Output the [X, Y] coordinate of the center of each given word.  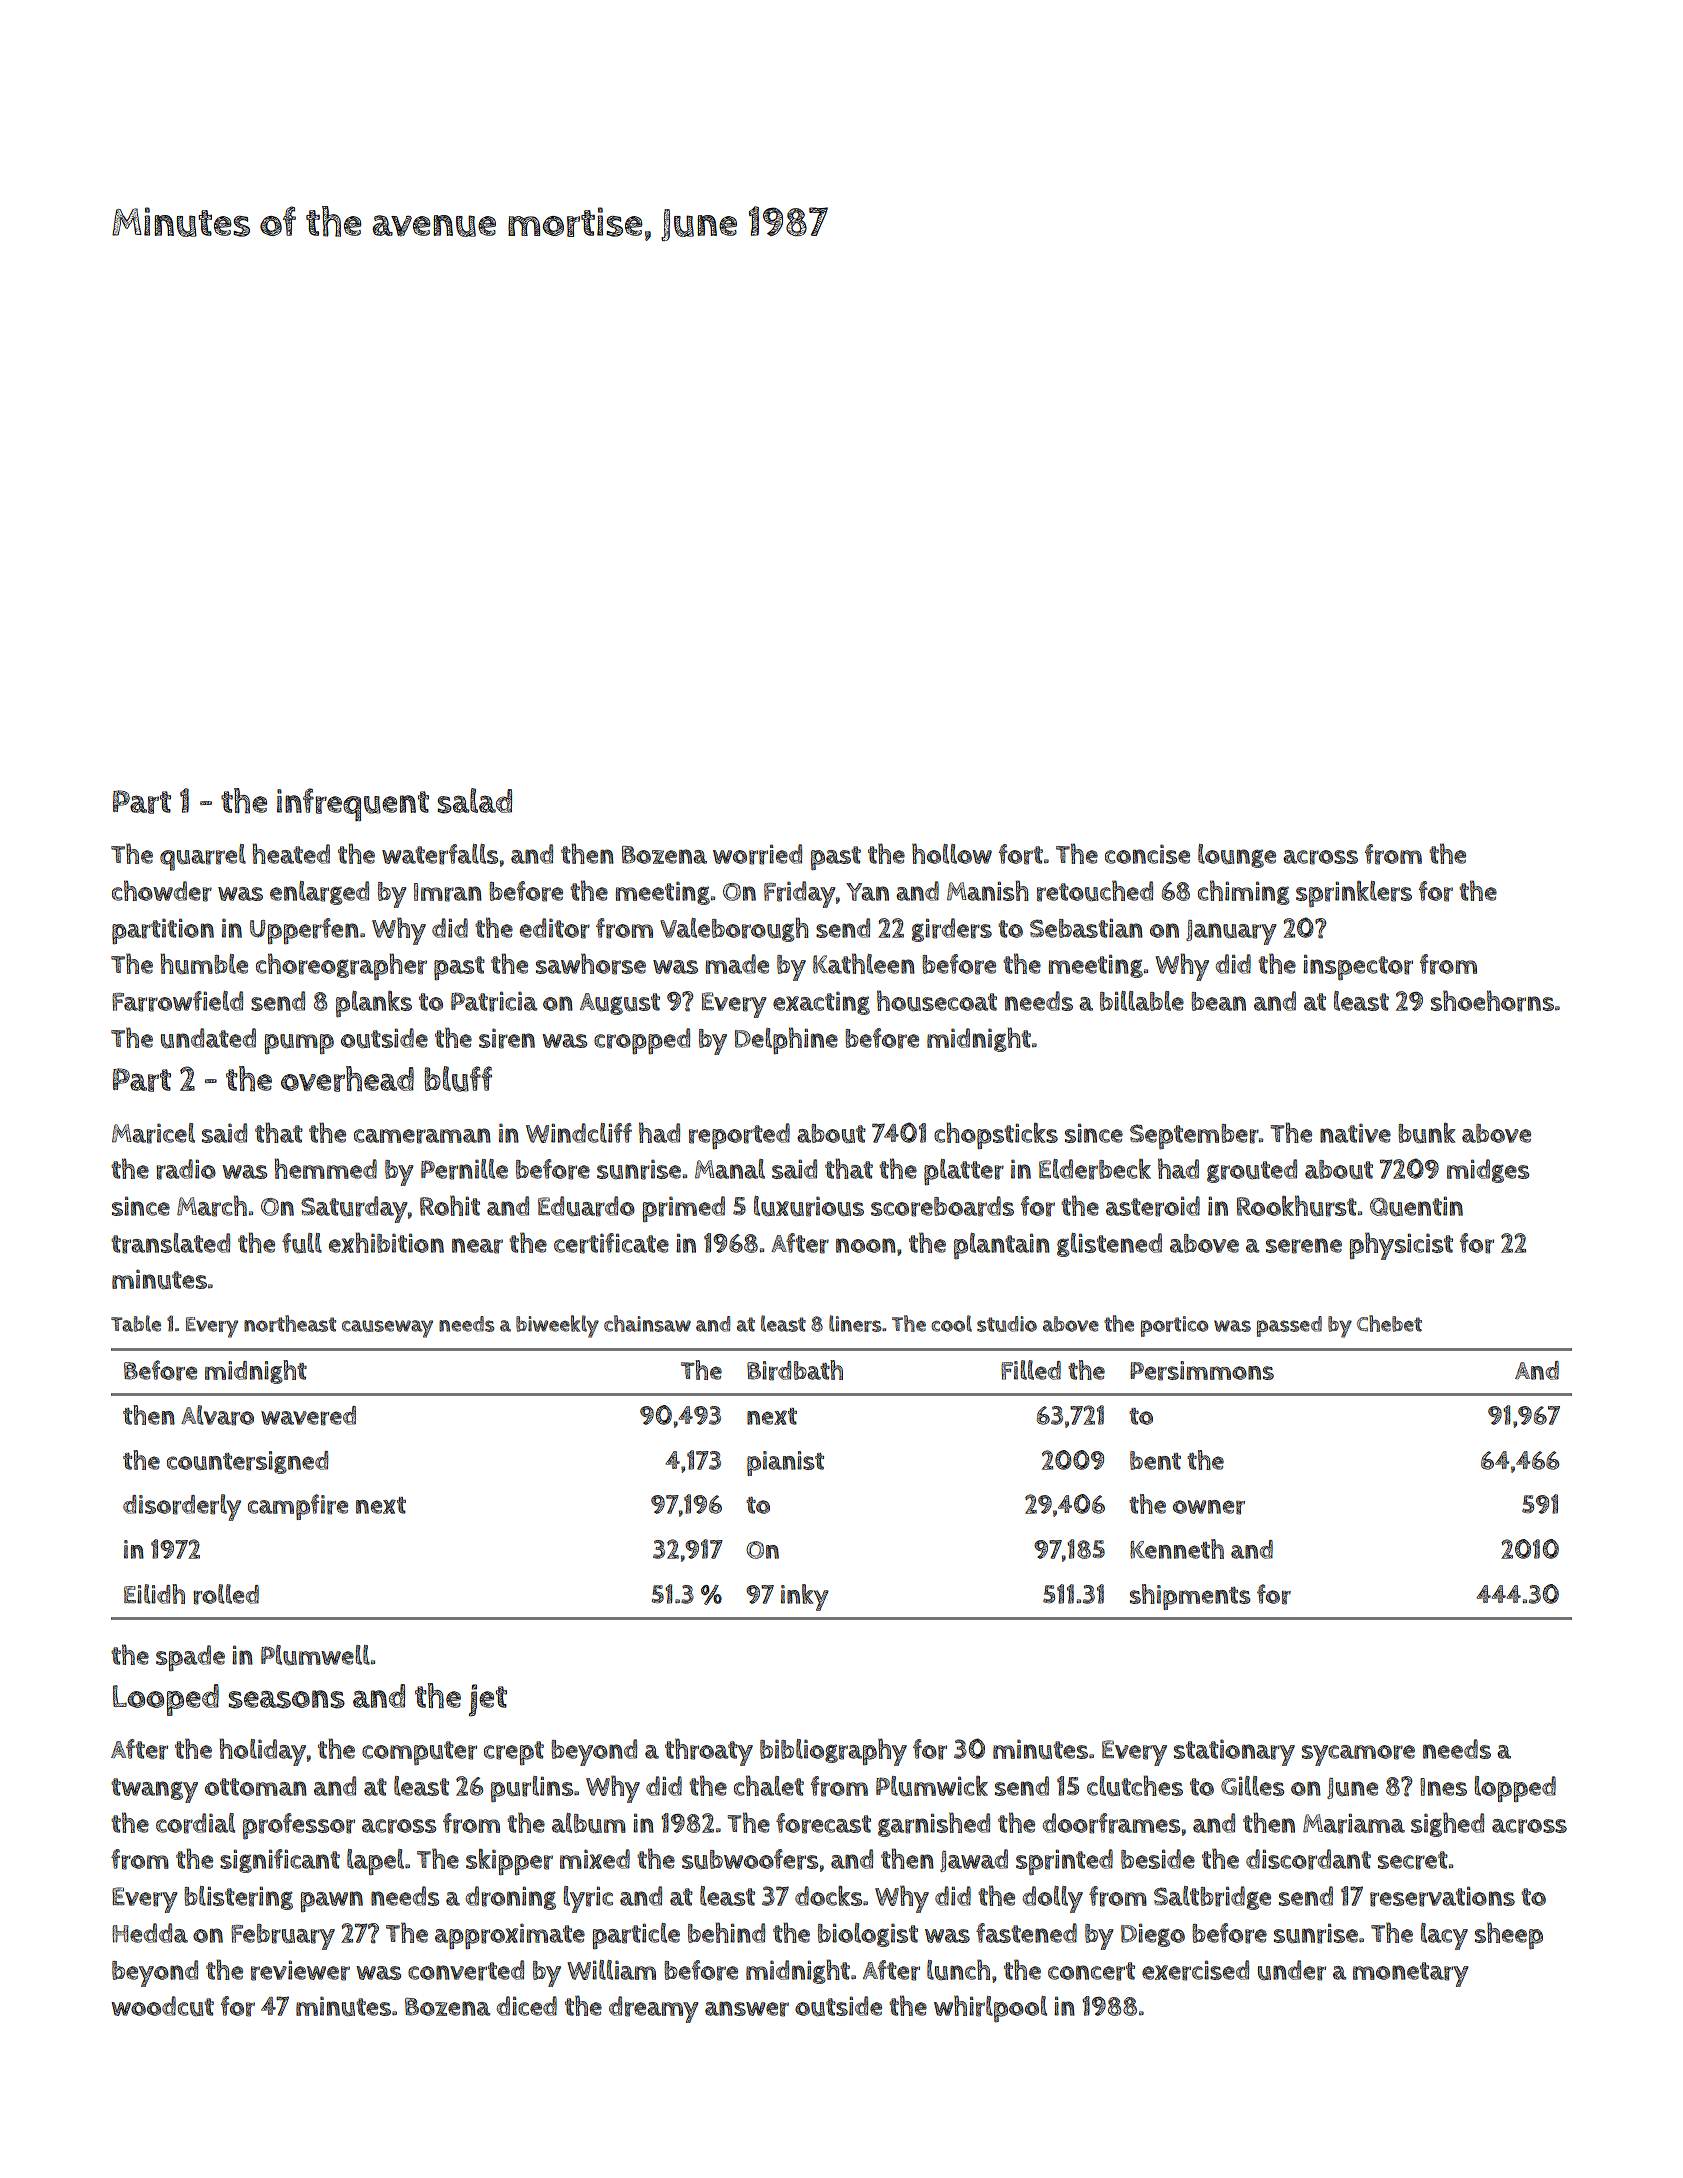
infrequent [353, 804]
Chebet [1389, 1323]
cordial [195, 1823]
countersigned [247, 1462]
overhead [347, 1079]
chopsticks [996, 1135]
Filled [1031, 1370]
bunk [1427, 1133]
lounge [1237, 856]
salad [474, 801]
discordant [1308, 1859]
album [589, 1823]
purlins [532, 1789]
